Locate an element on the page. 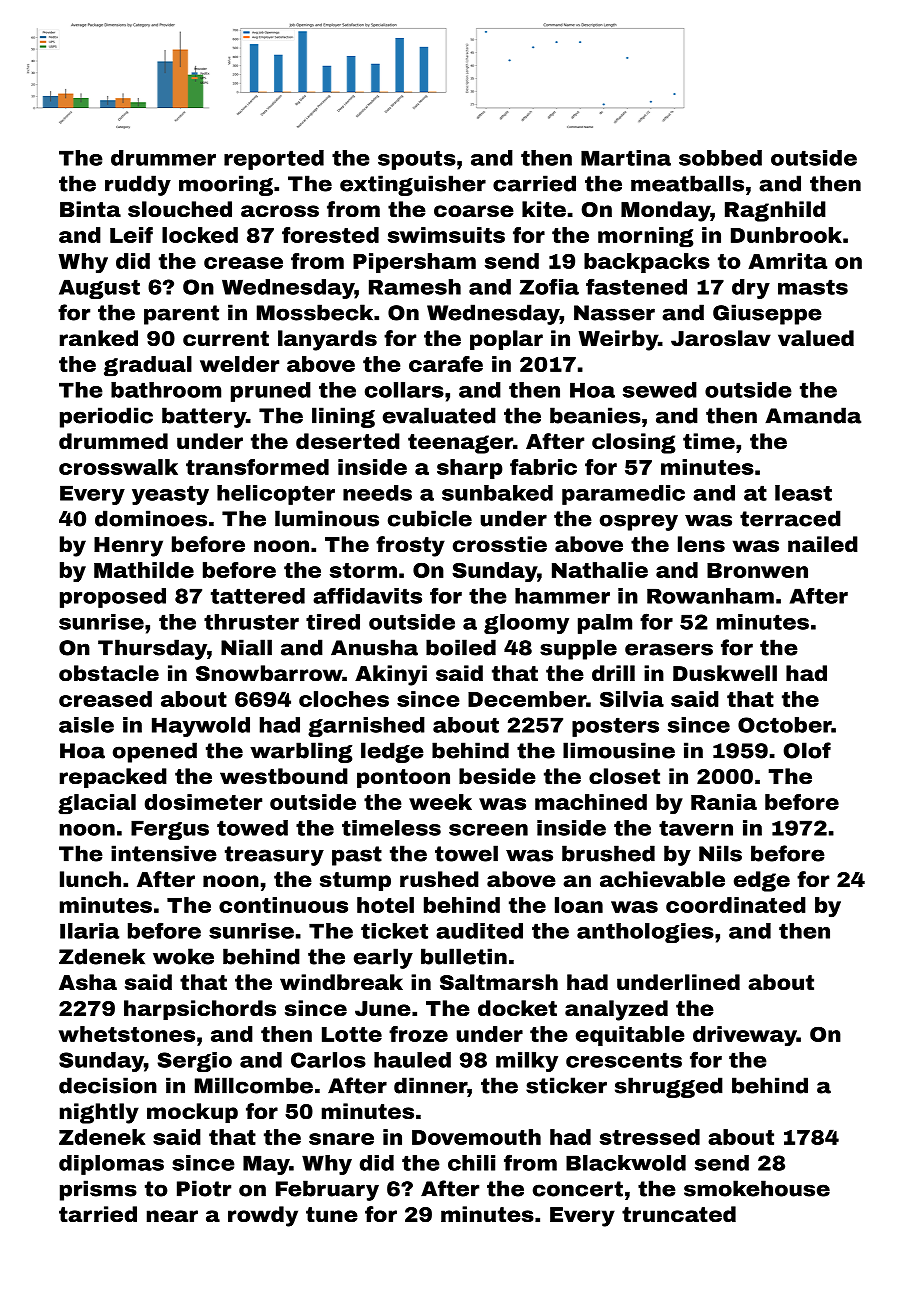 The width and height of the image is (924, 1311). Leif is located at coordinates (131, 235).
